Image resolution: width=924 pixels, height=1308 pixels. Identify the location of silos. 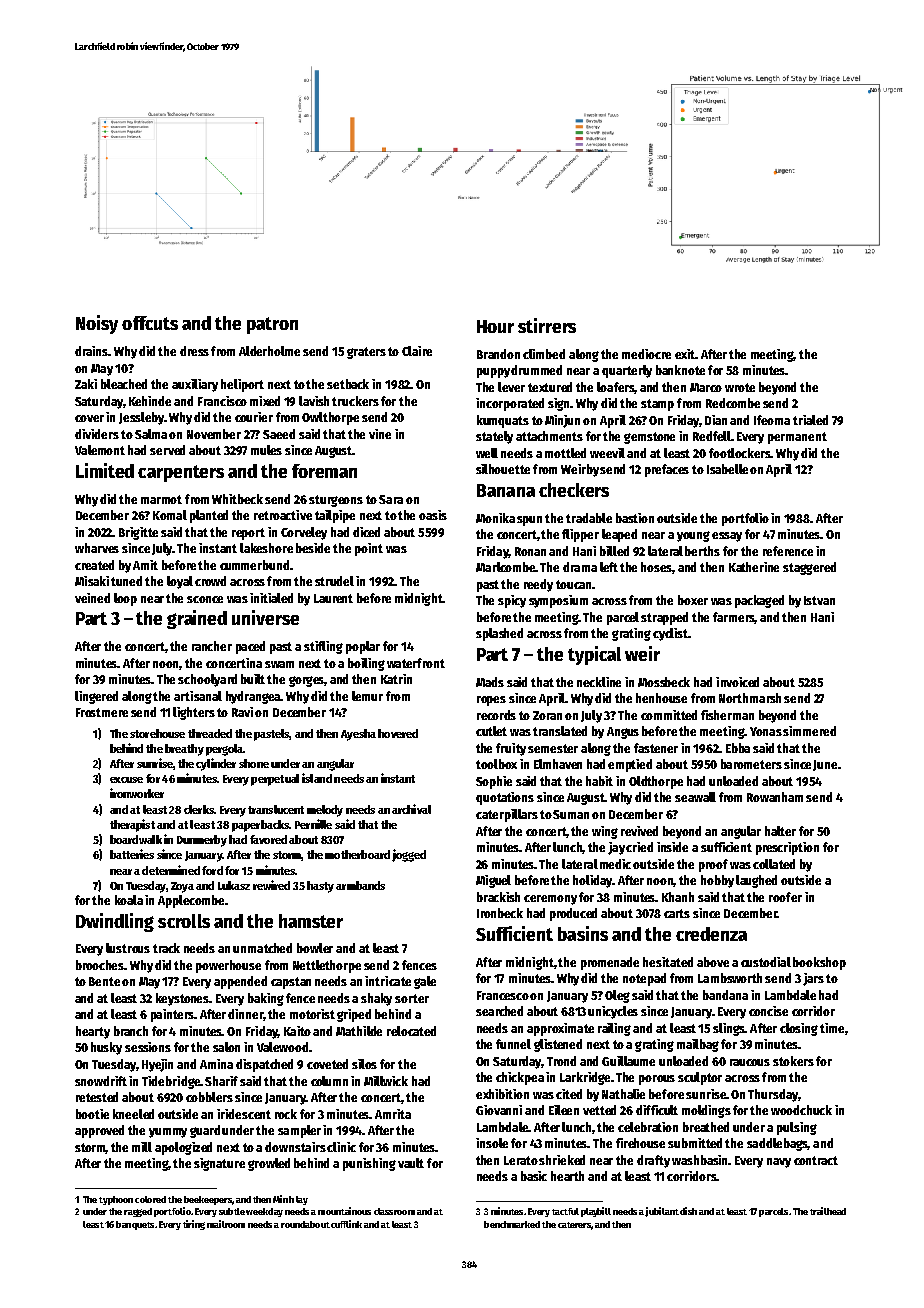
(364, 1064).
